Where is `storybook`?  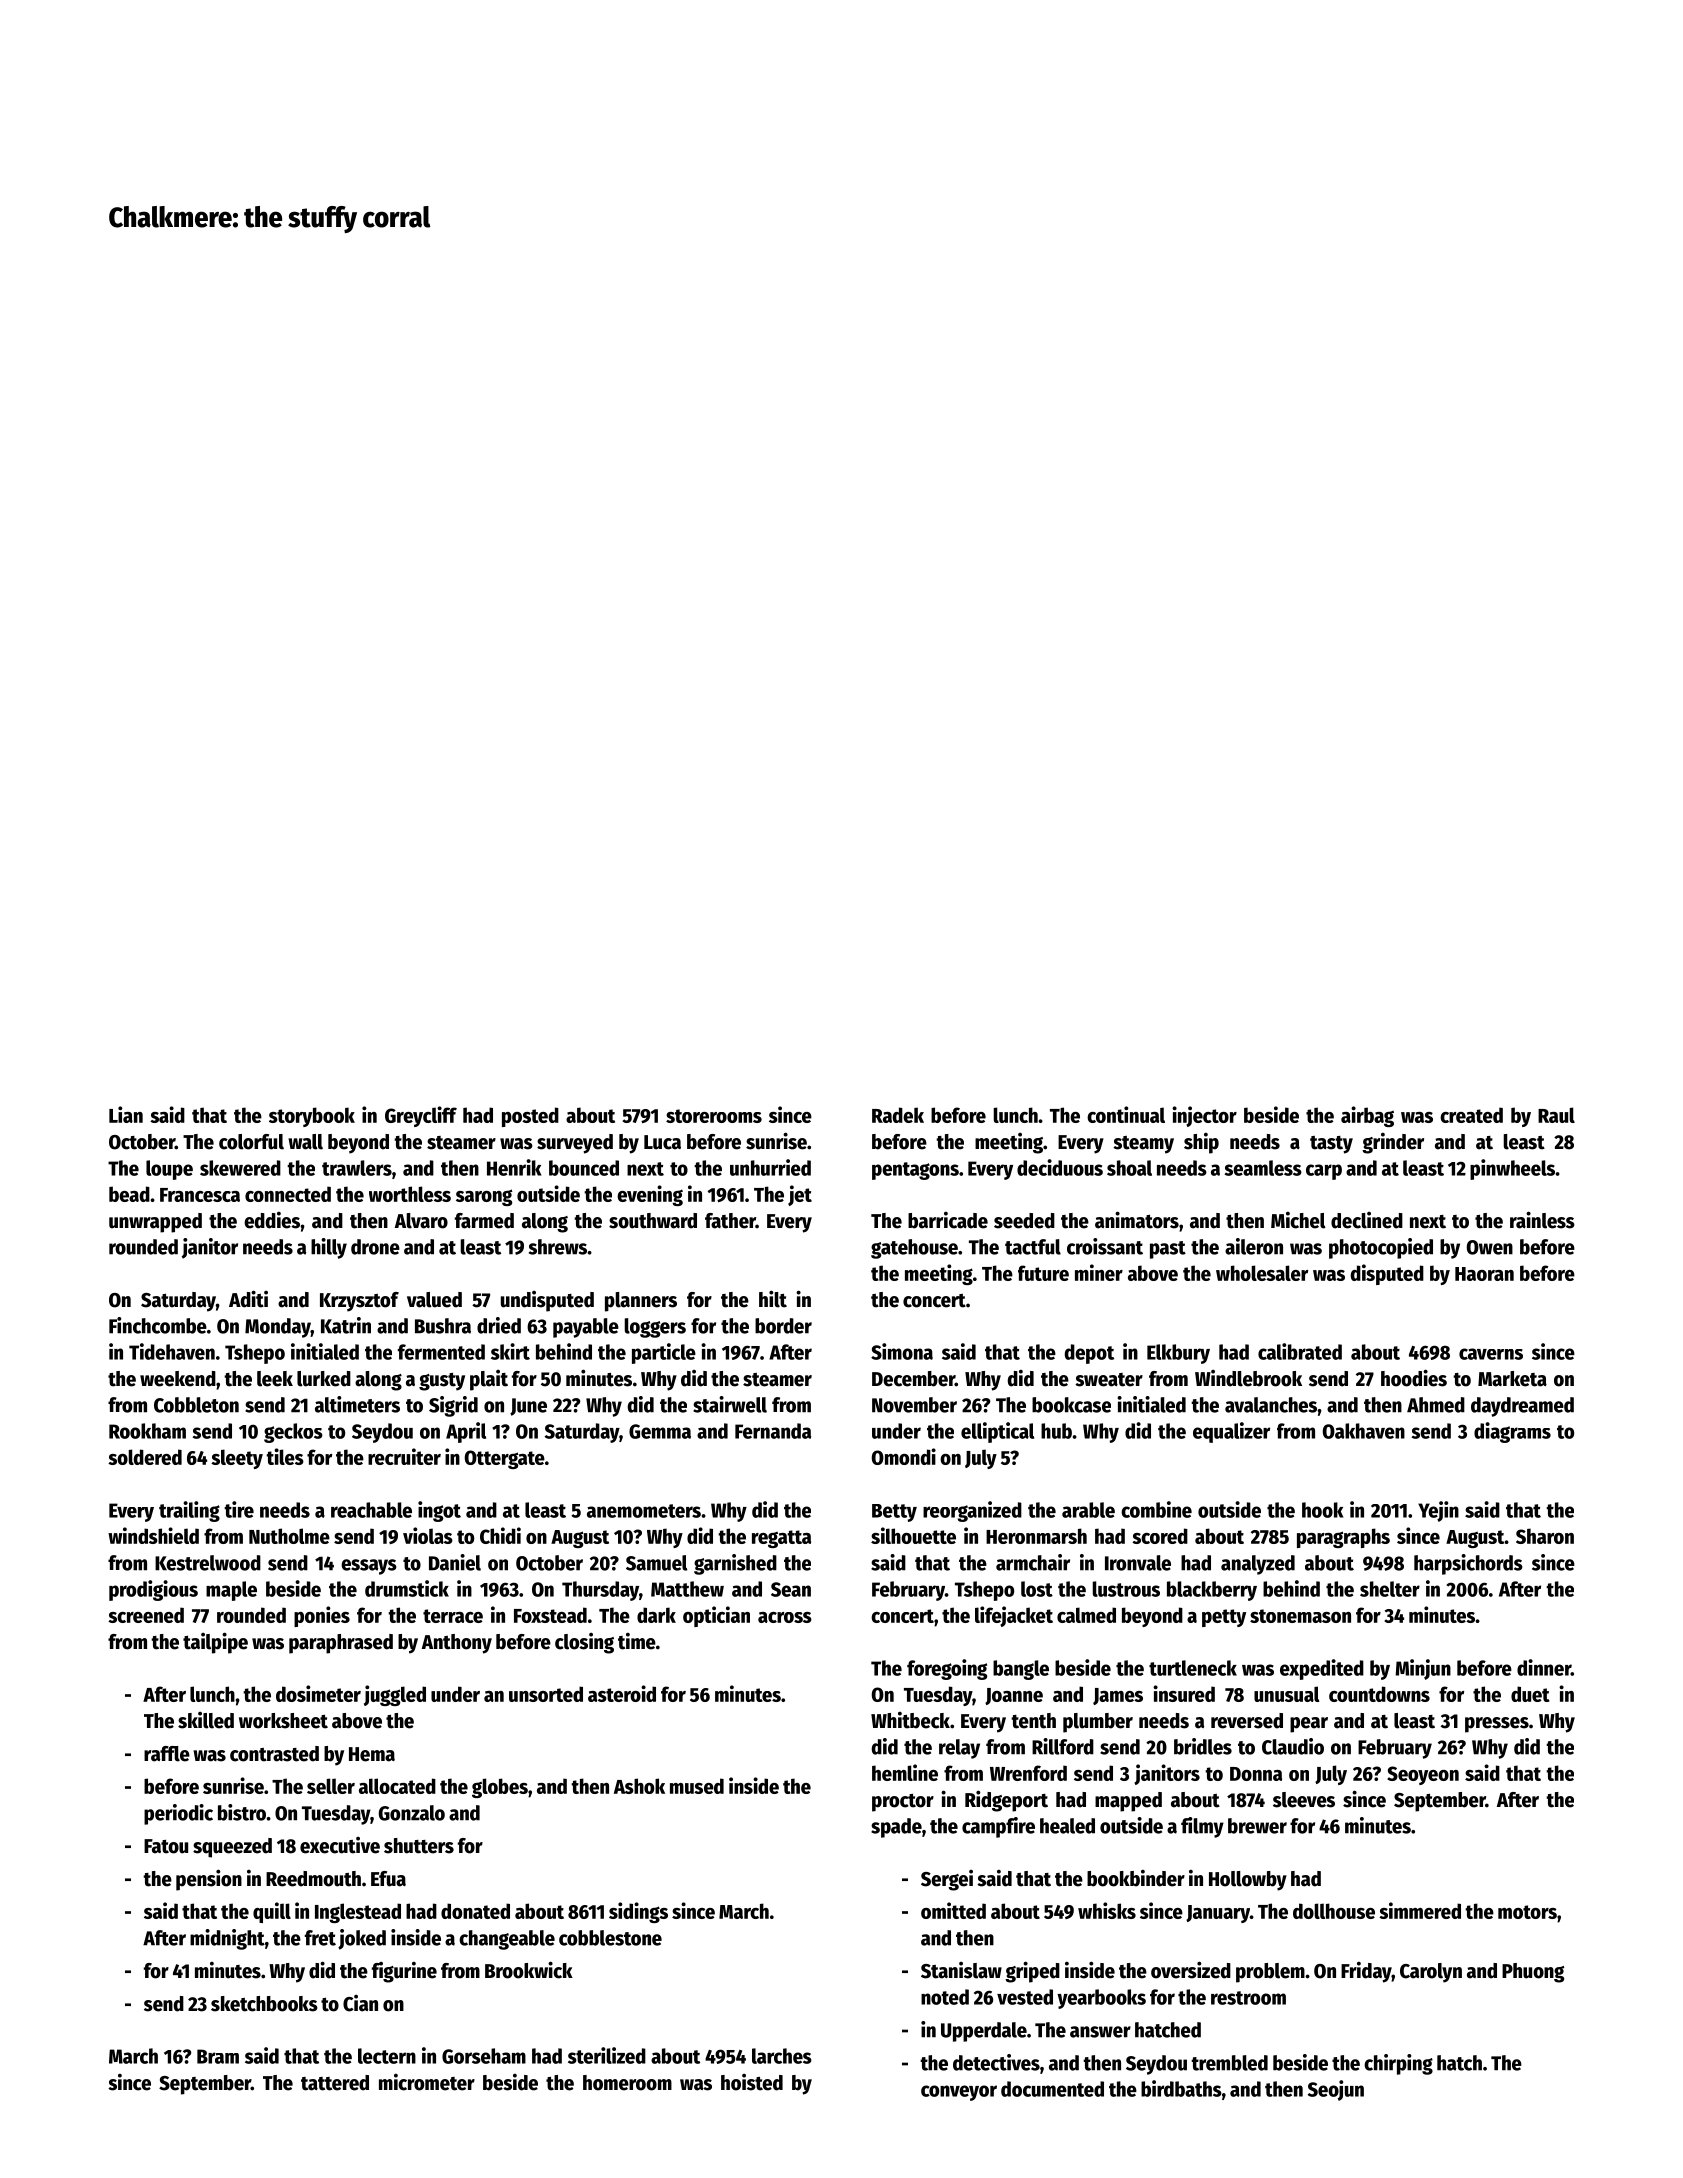
storybook is located at coordinates (312, 1117).
